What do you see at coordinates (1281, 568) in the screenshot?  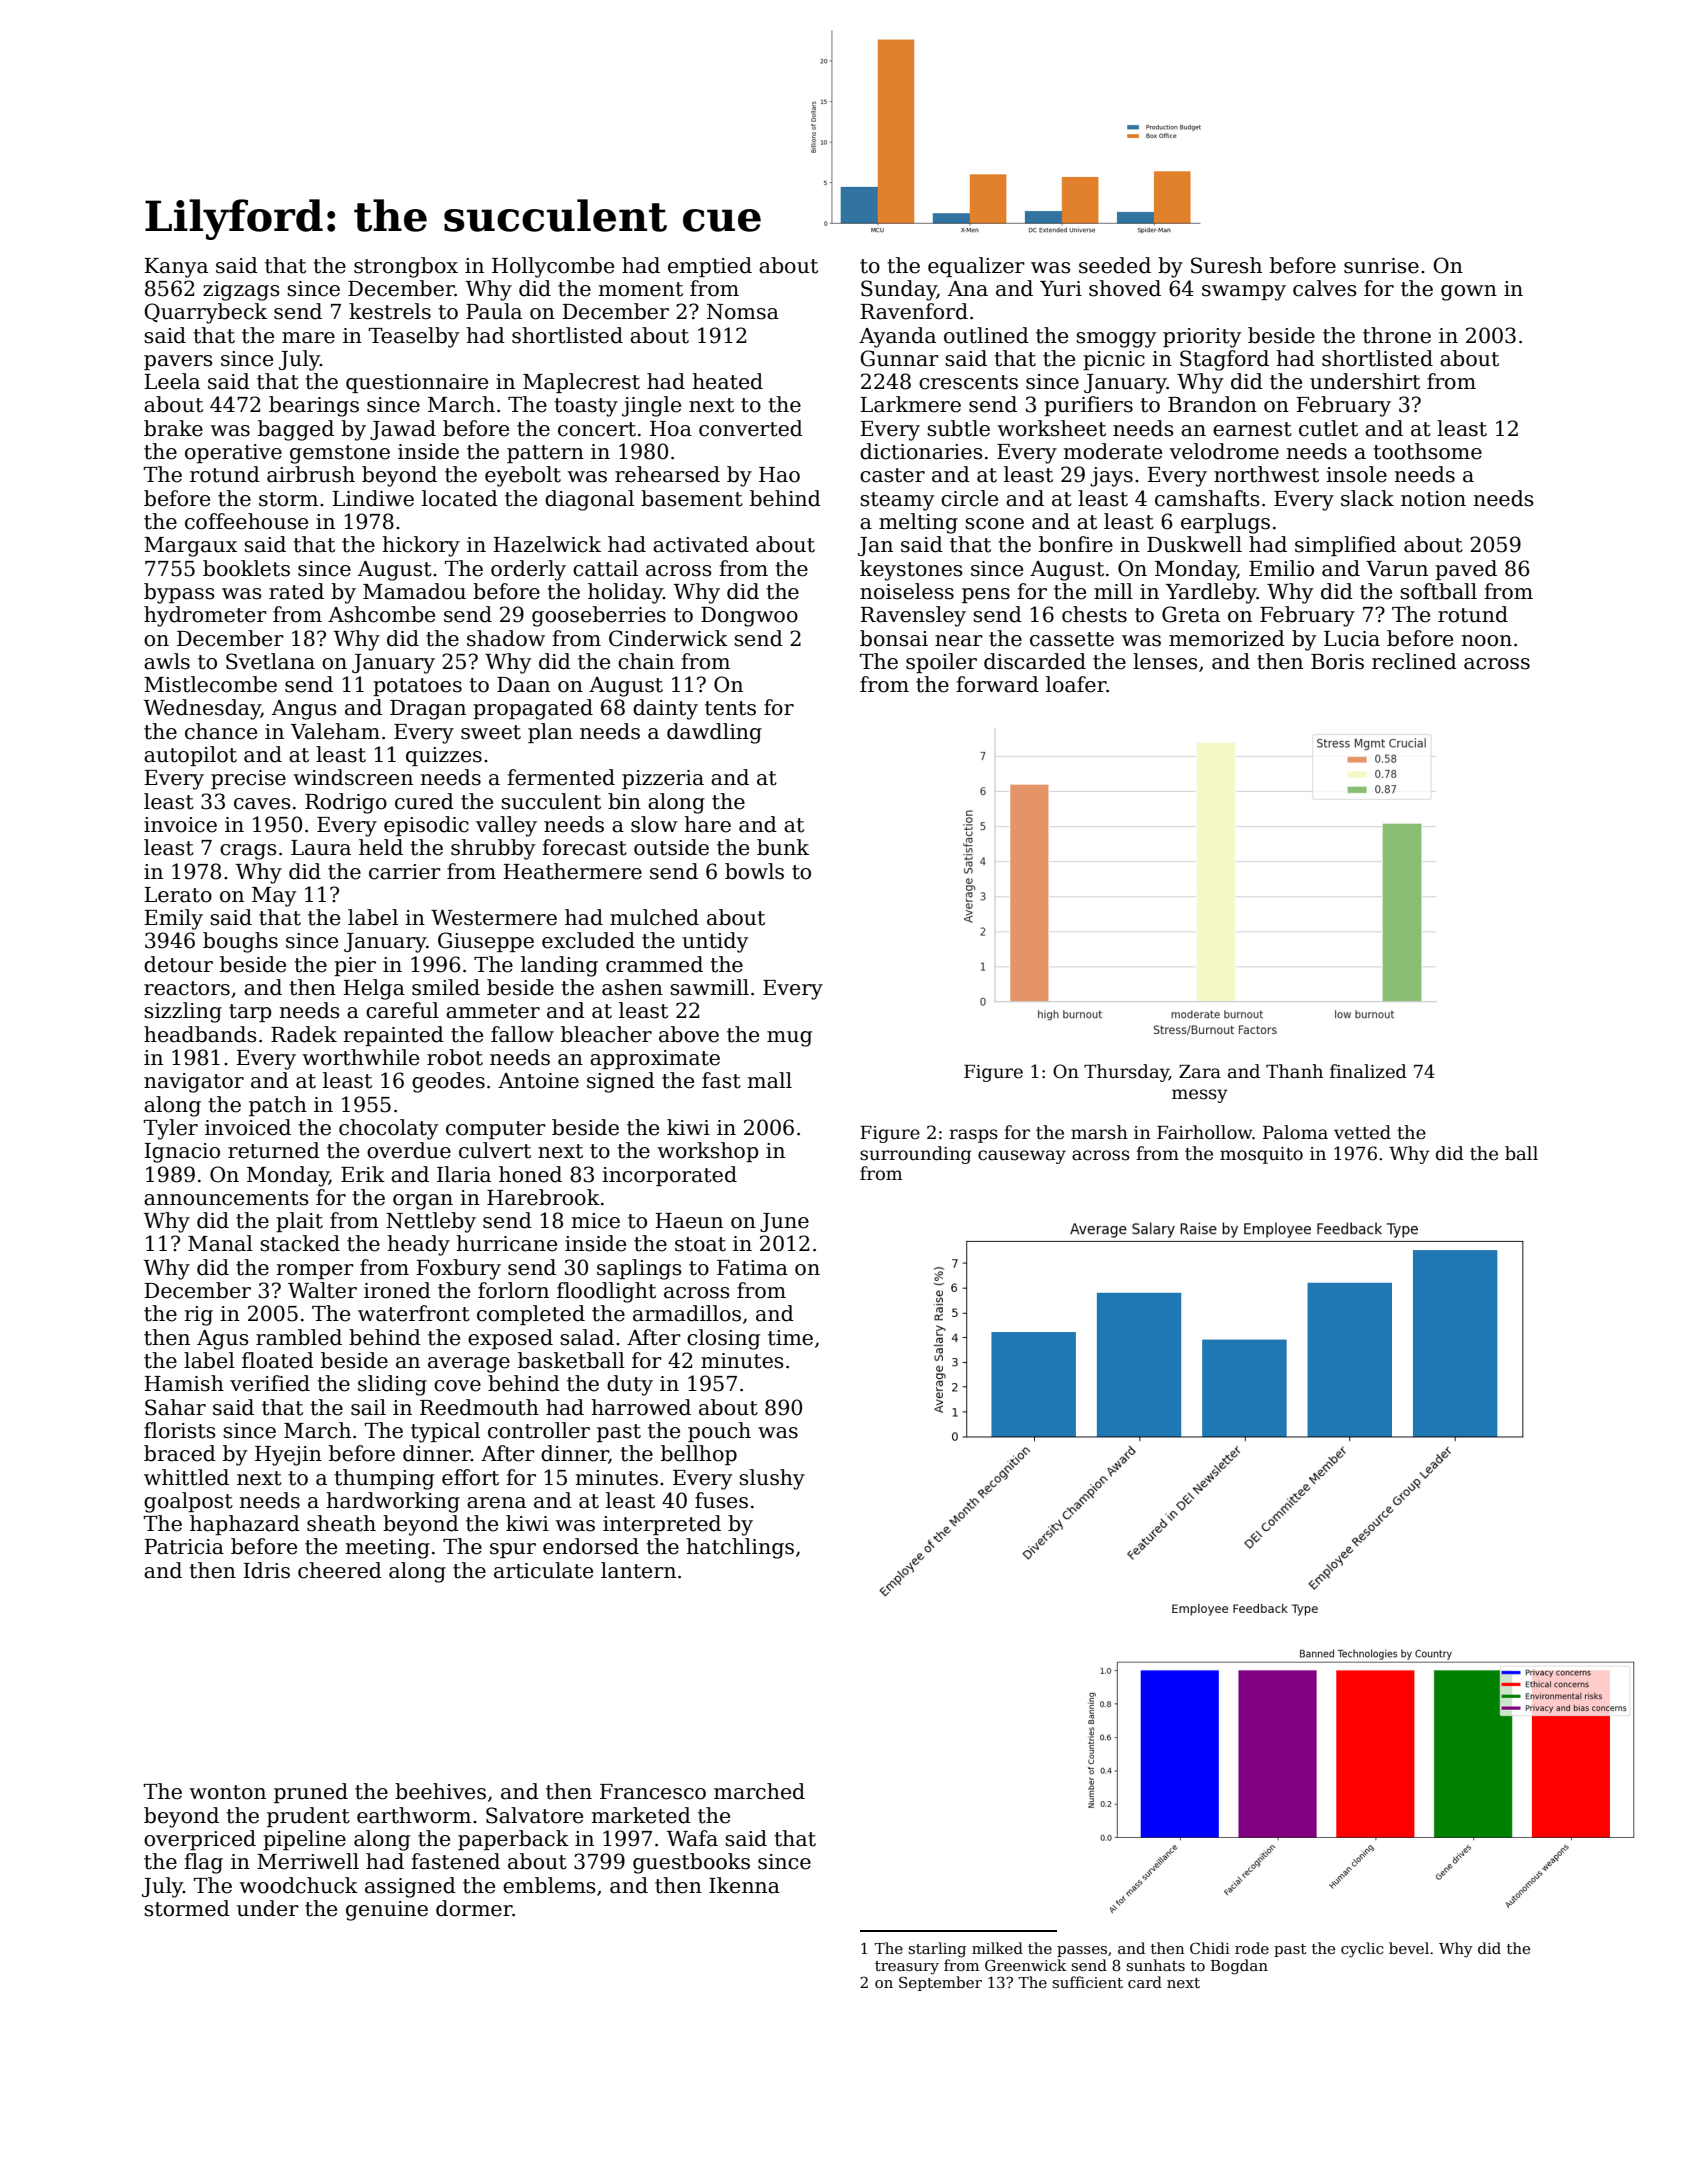 I see `Emilio` at bounding box center [1281, 568].
